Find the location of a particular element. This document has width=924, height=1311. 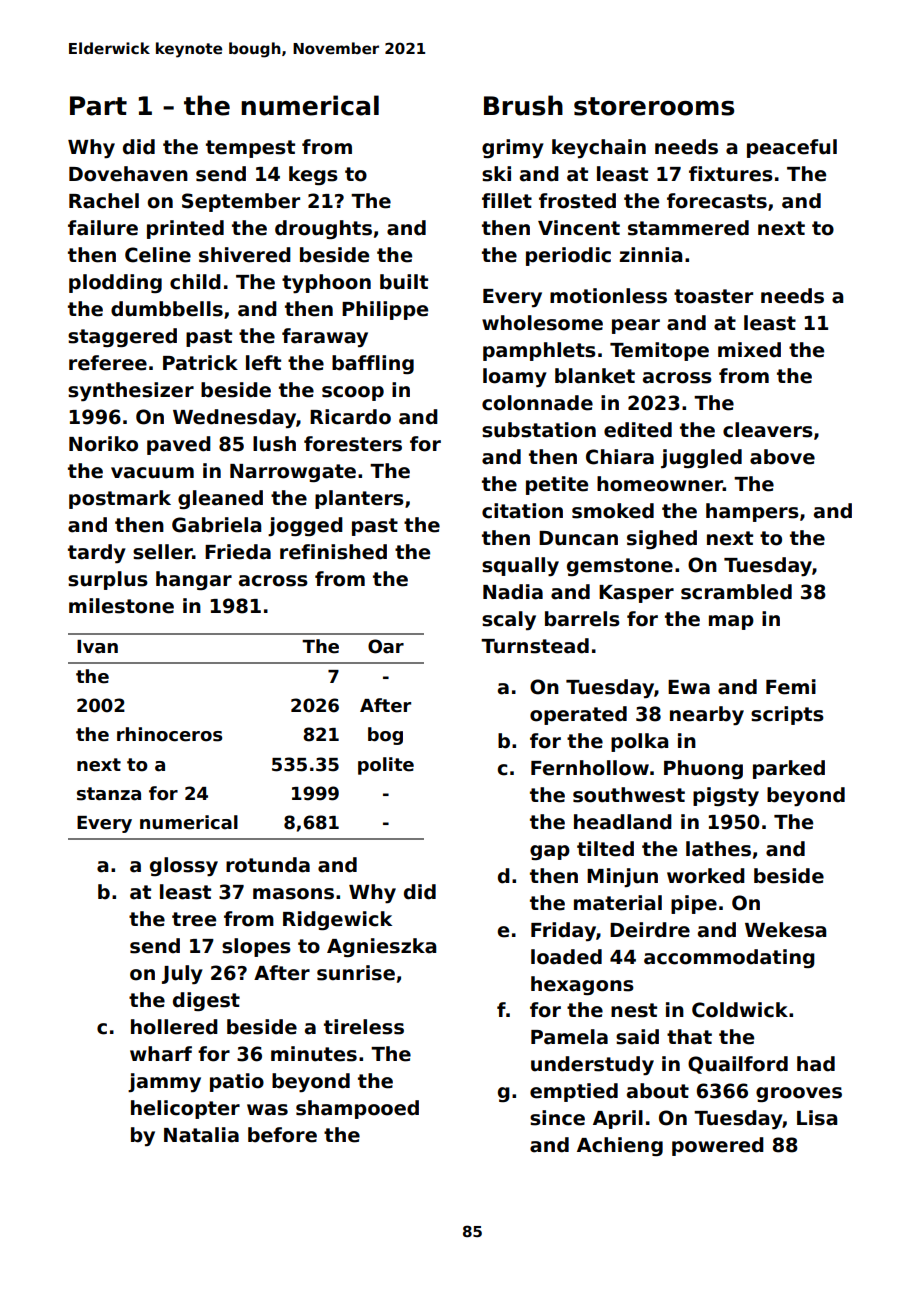

polite is located at coordinates (386, 766).
